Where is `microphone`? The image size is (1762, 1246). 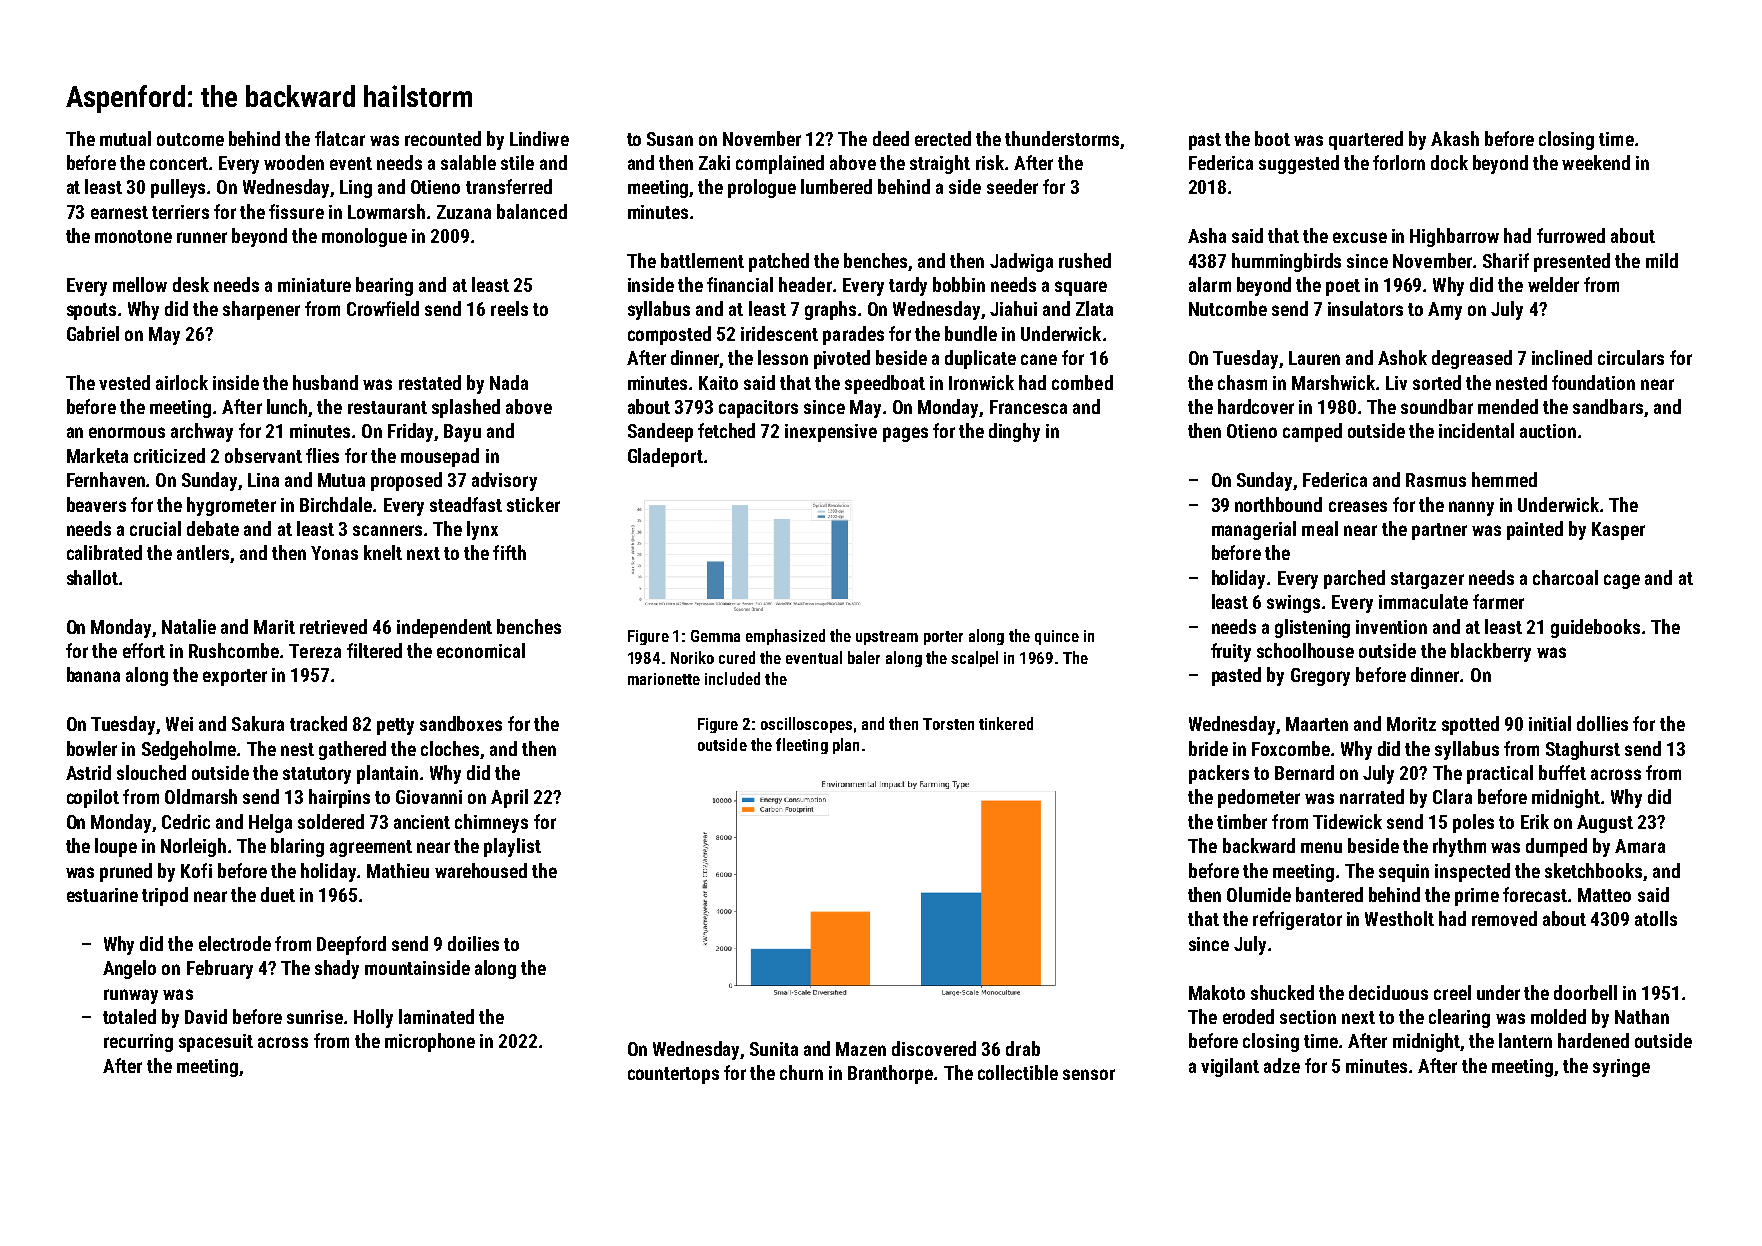 microphone is located at coordinates (430, 1042).
